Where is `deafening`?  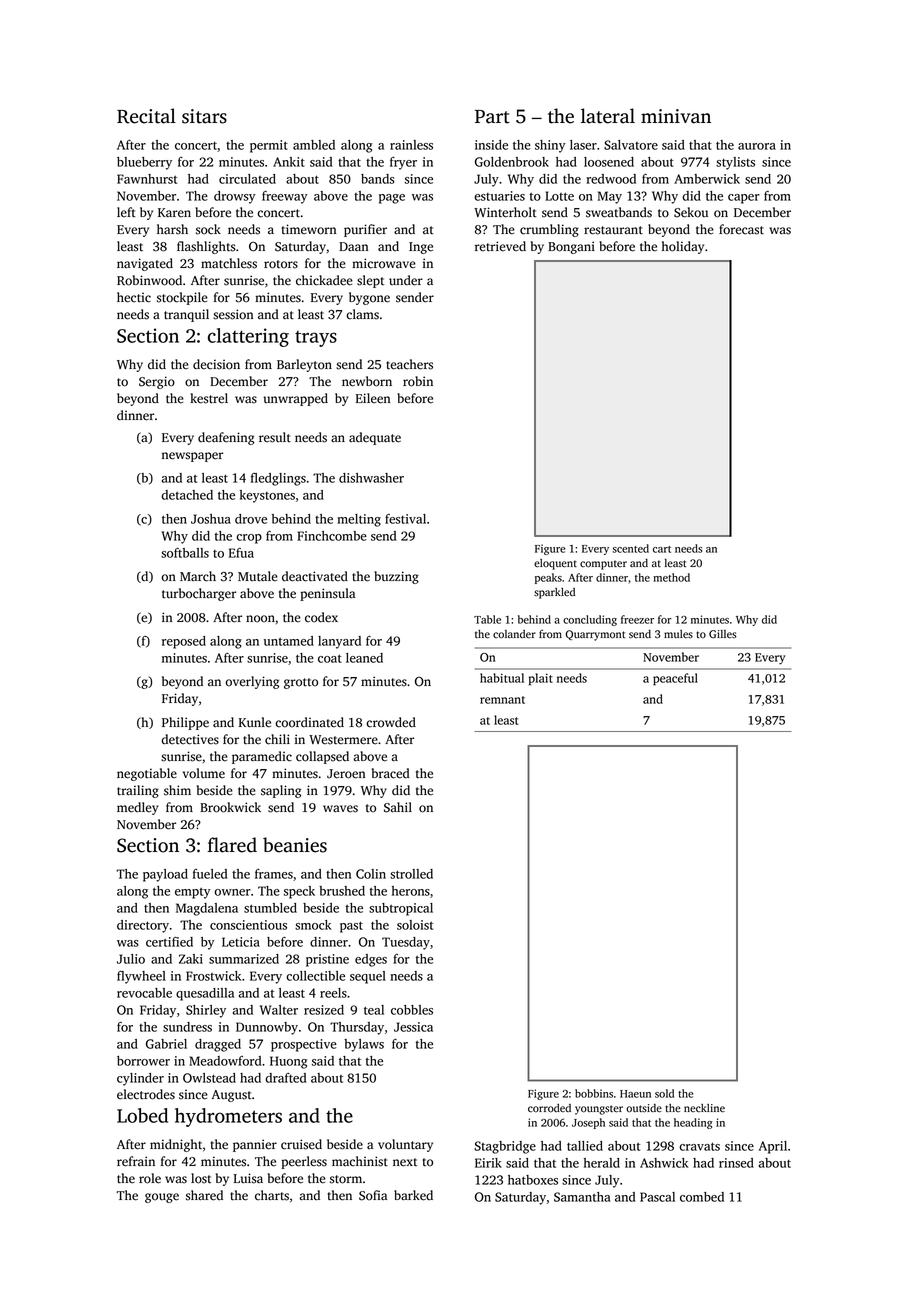 deafening is located at coordinates (226, 438).
